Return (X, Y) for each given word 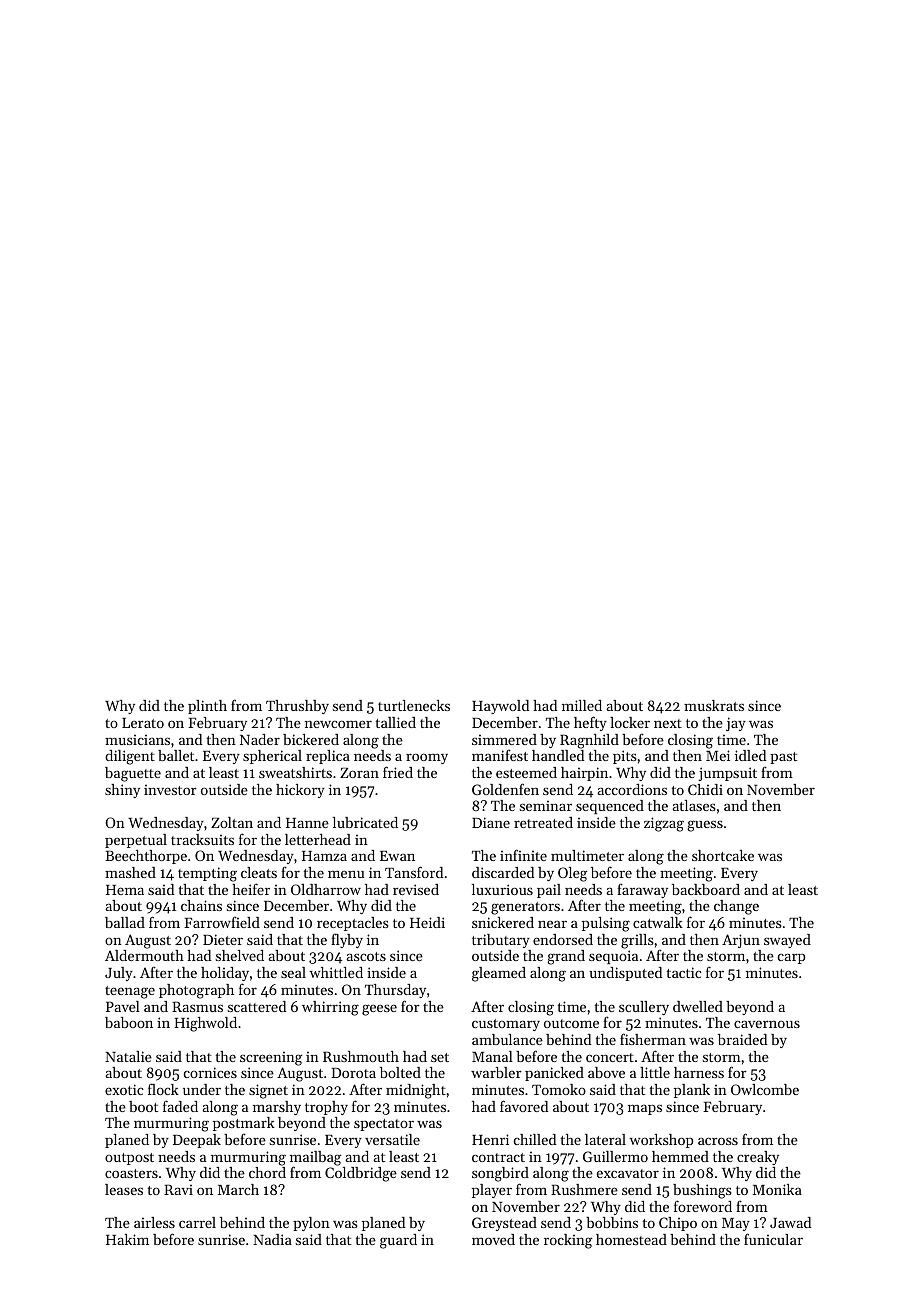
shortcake (723, 855)
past (783, 758)
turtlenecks (414, 705)
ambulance (507, 1039)
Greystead (504, 1224)
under (202, 1089)
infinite (523, 855)
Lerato (143, 723)
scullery (644, 1008)
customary (506, 1025)
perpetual (136, 841)
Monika (777, 1189)
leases (124, 1189)
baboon (129, 1022)
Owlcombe (765, 1089)
